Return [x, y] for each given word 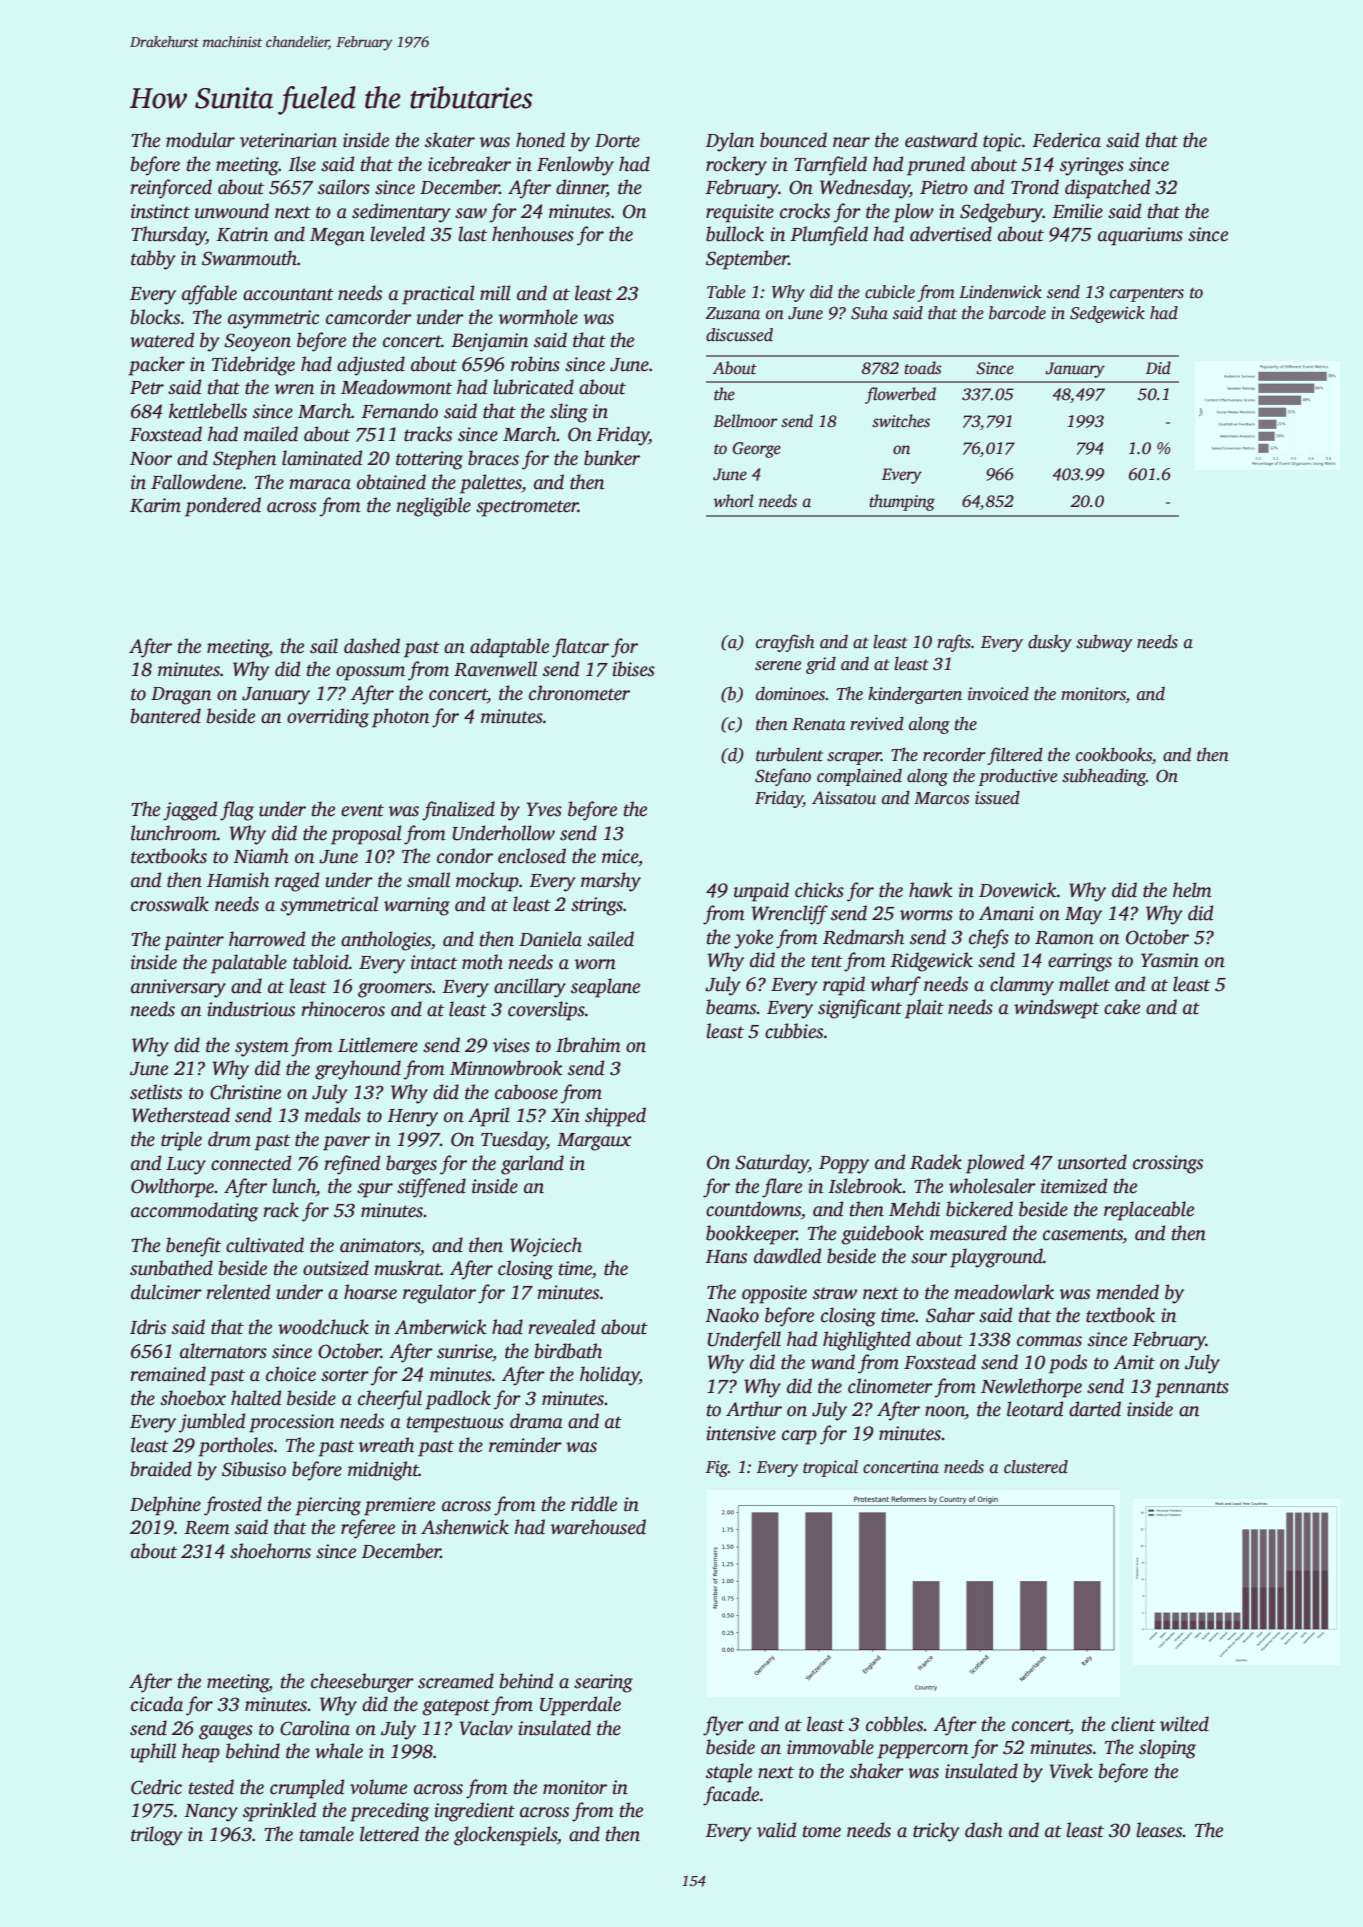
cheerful [390, 1400]
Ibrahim [588, 1045]
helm [1192, 890]
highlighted [867, 1341]
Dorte [617, 141]
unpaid [761, 892]
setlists [156, 1092]
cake [1122, 1007]
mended [1127, 1292]
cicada [157, 1704]
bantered [166, 716]
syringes [1092, 166]
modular [200, 140]
